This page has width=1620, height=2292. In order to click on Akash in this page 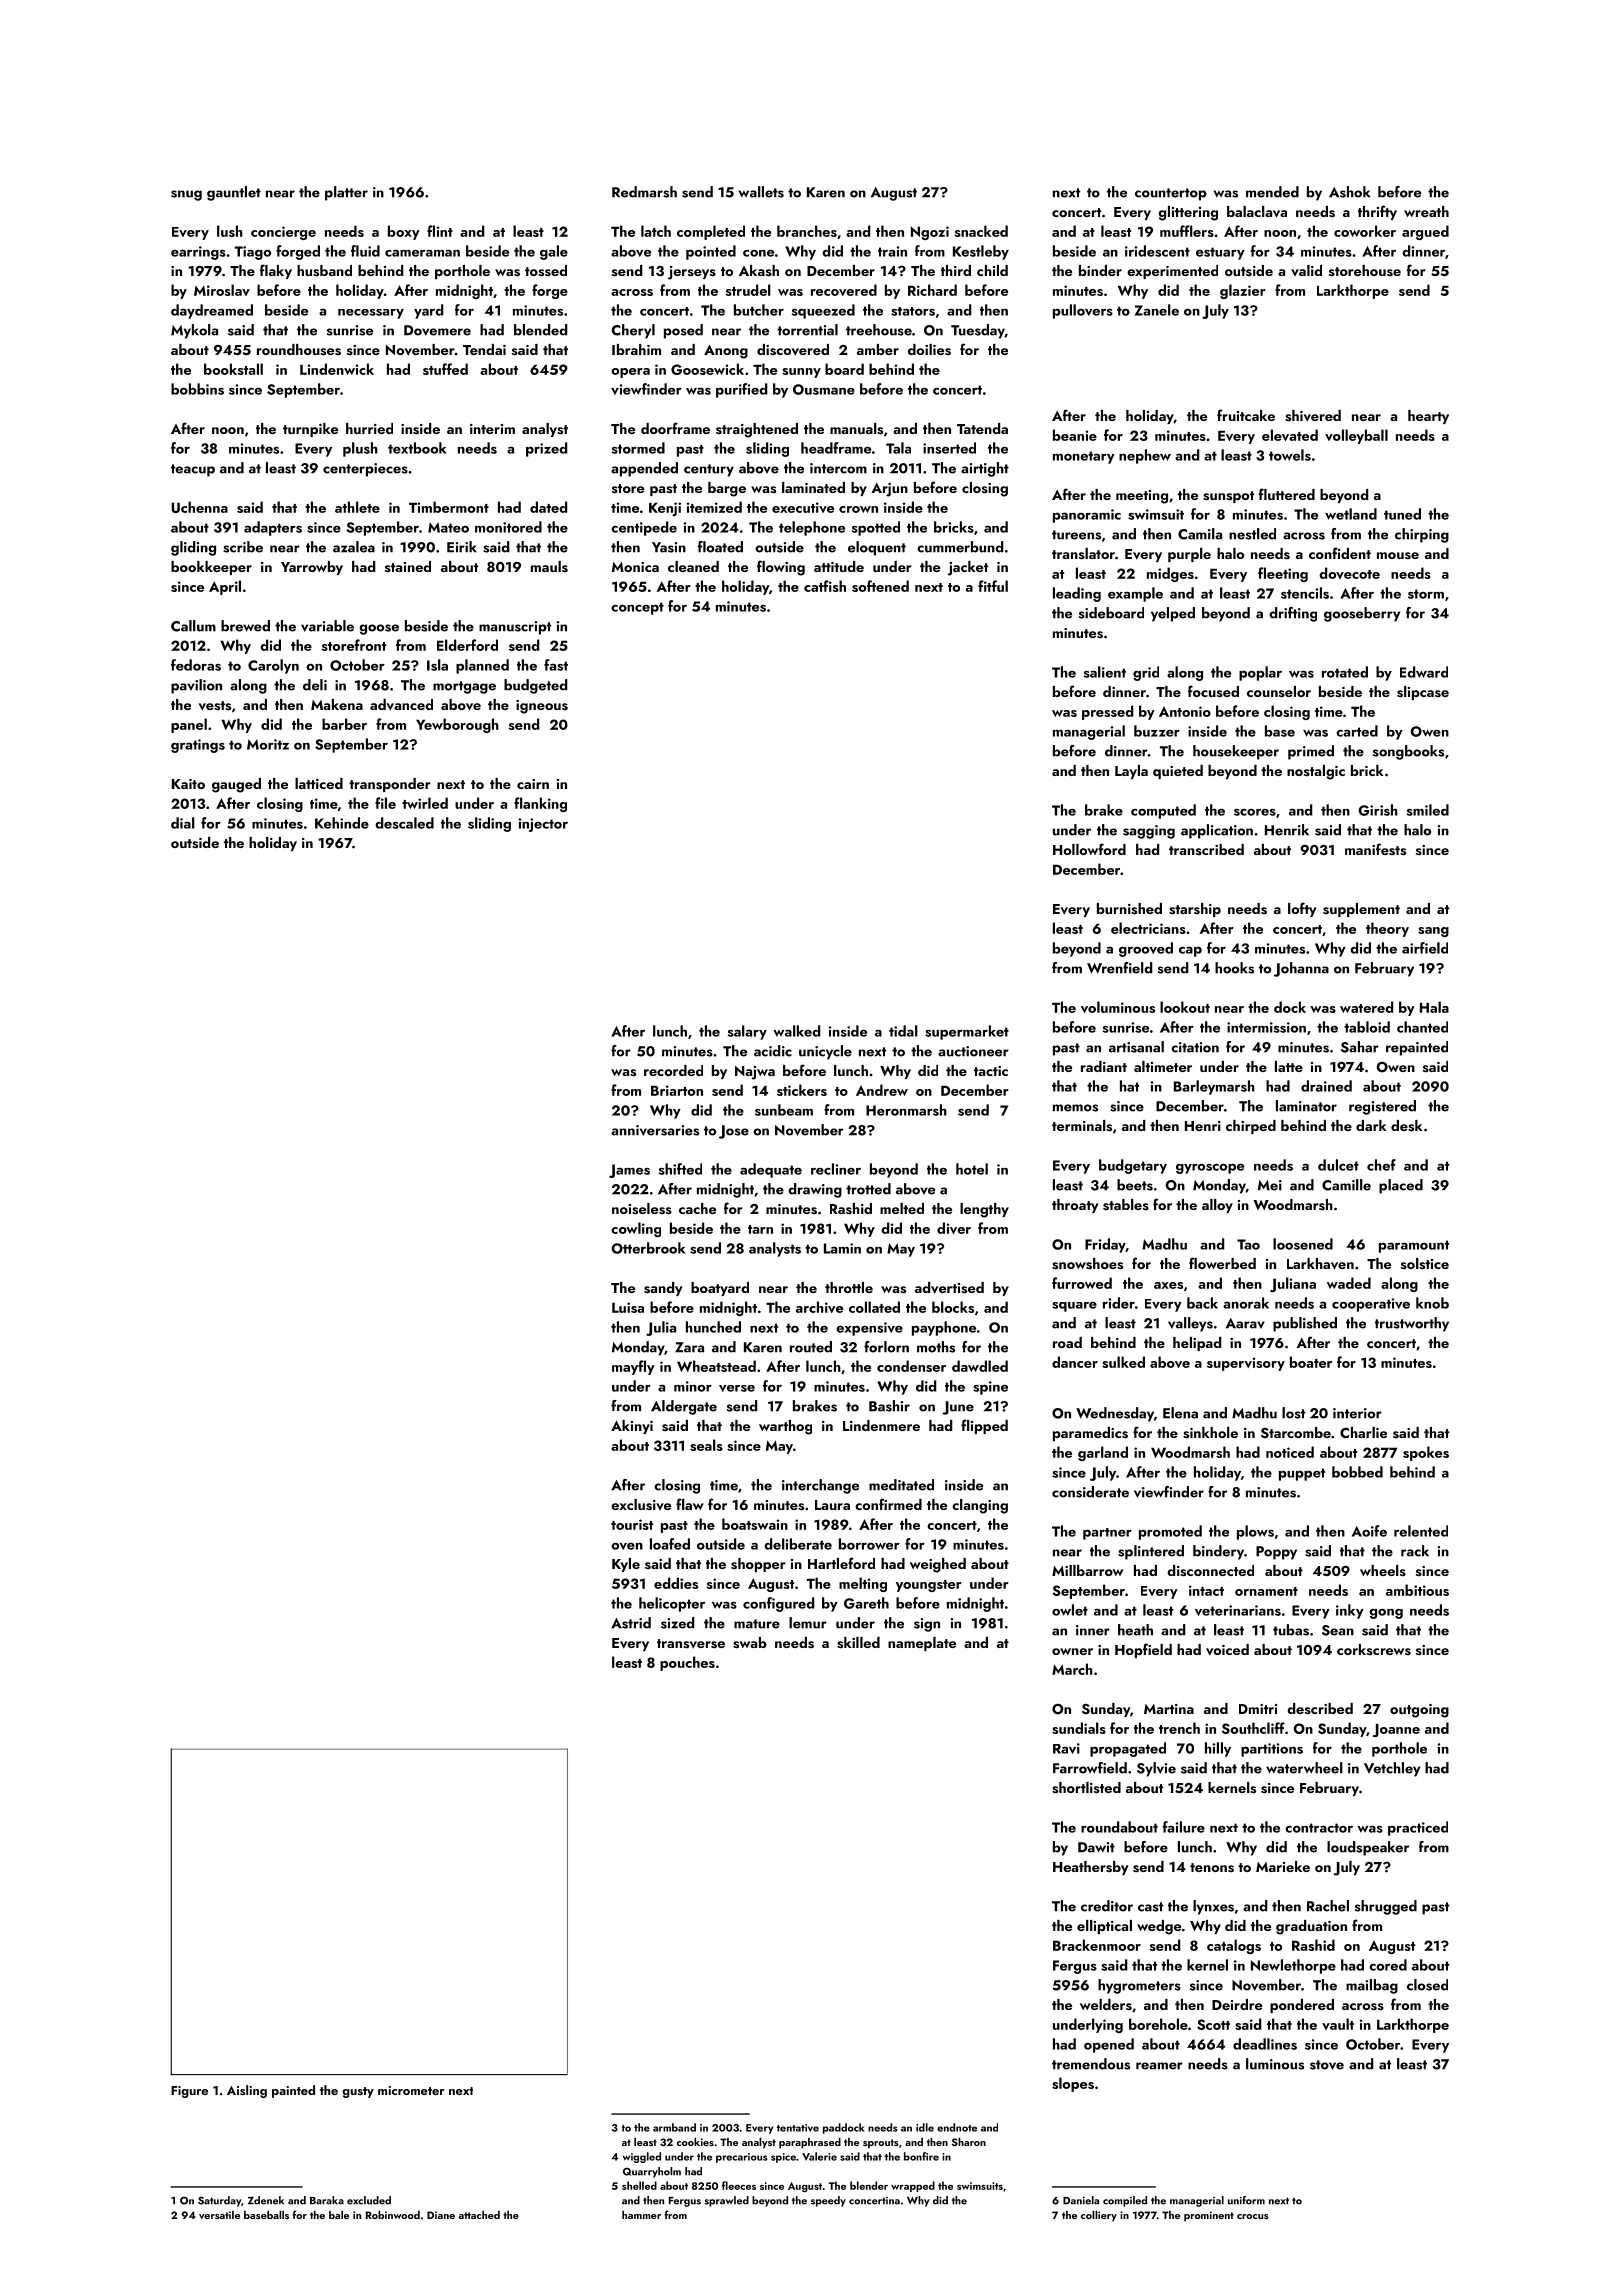, I will do `click(759, 270)`.
